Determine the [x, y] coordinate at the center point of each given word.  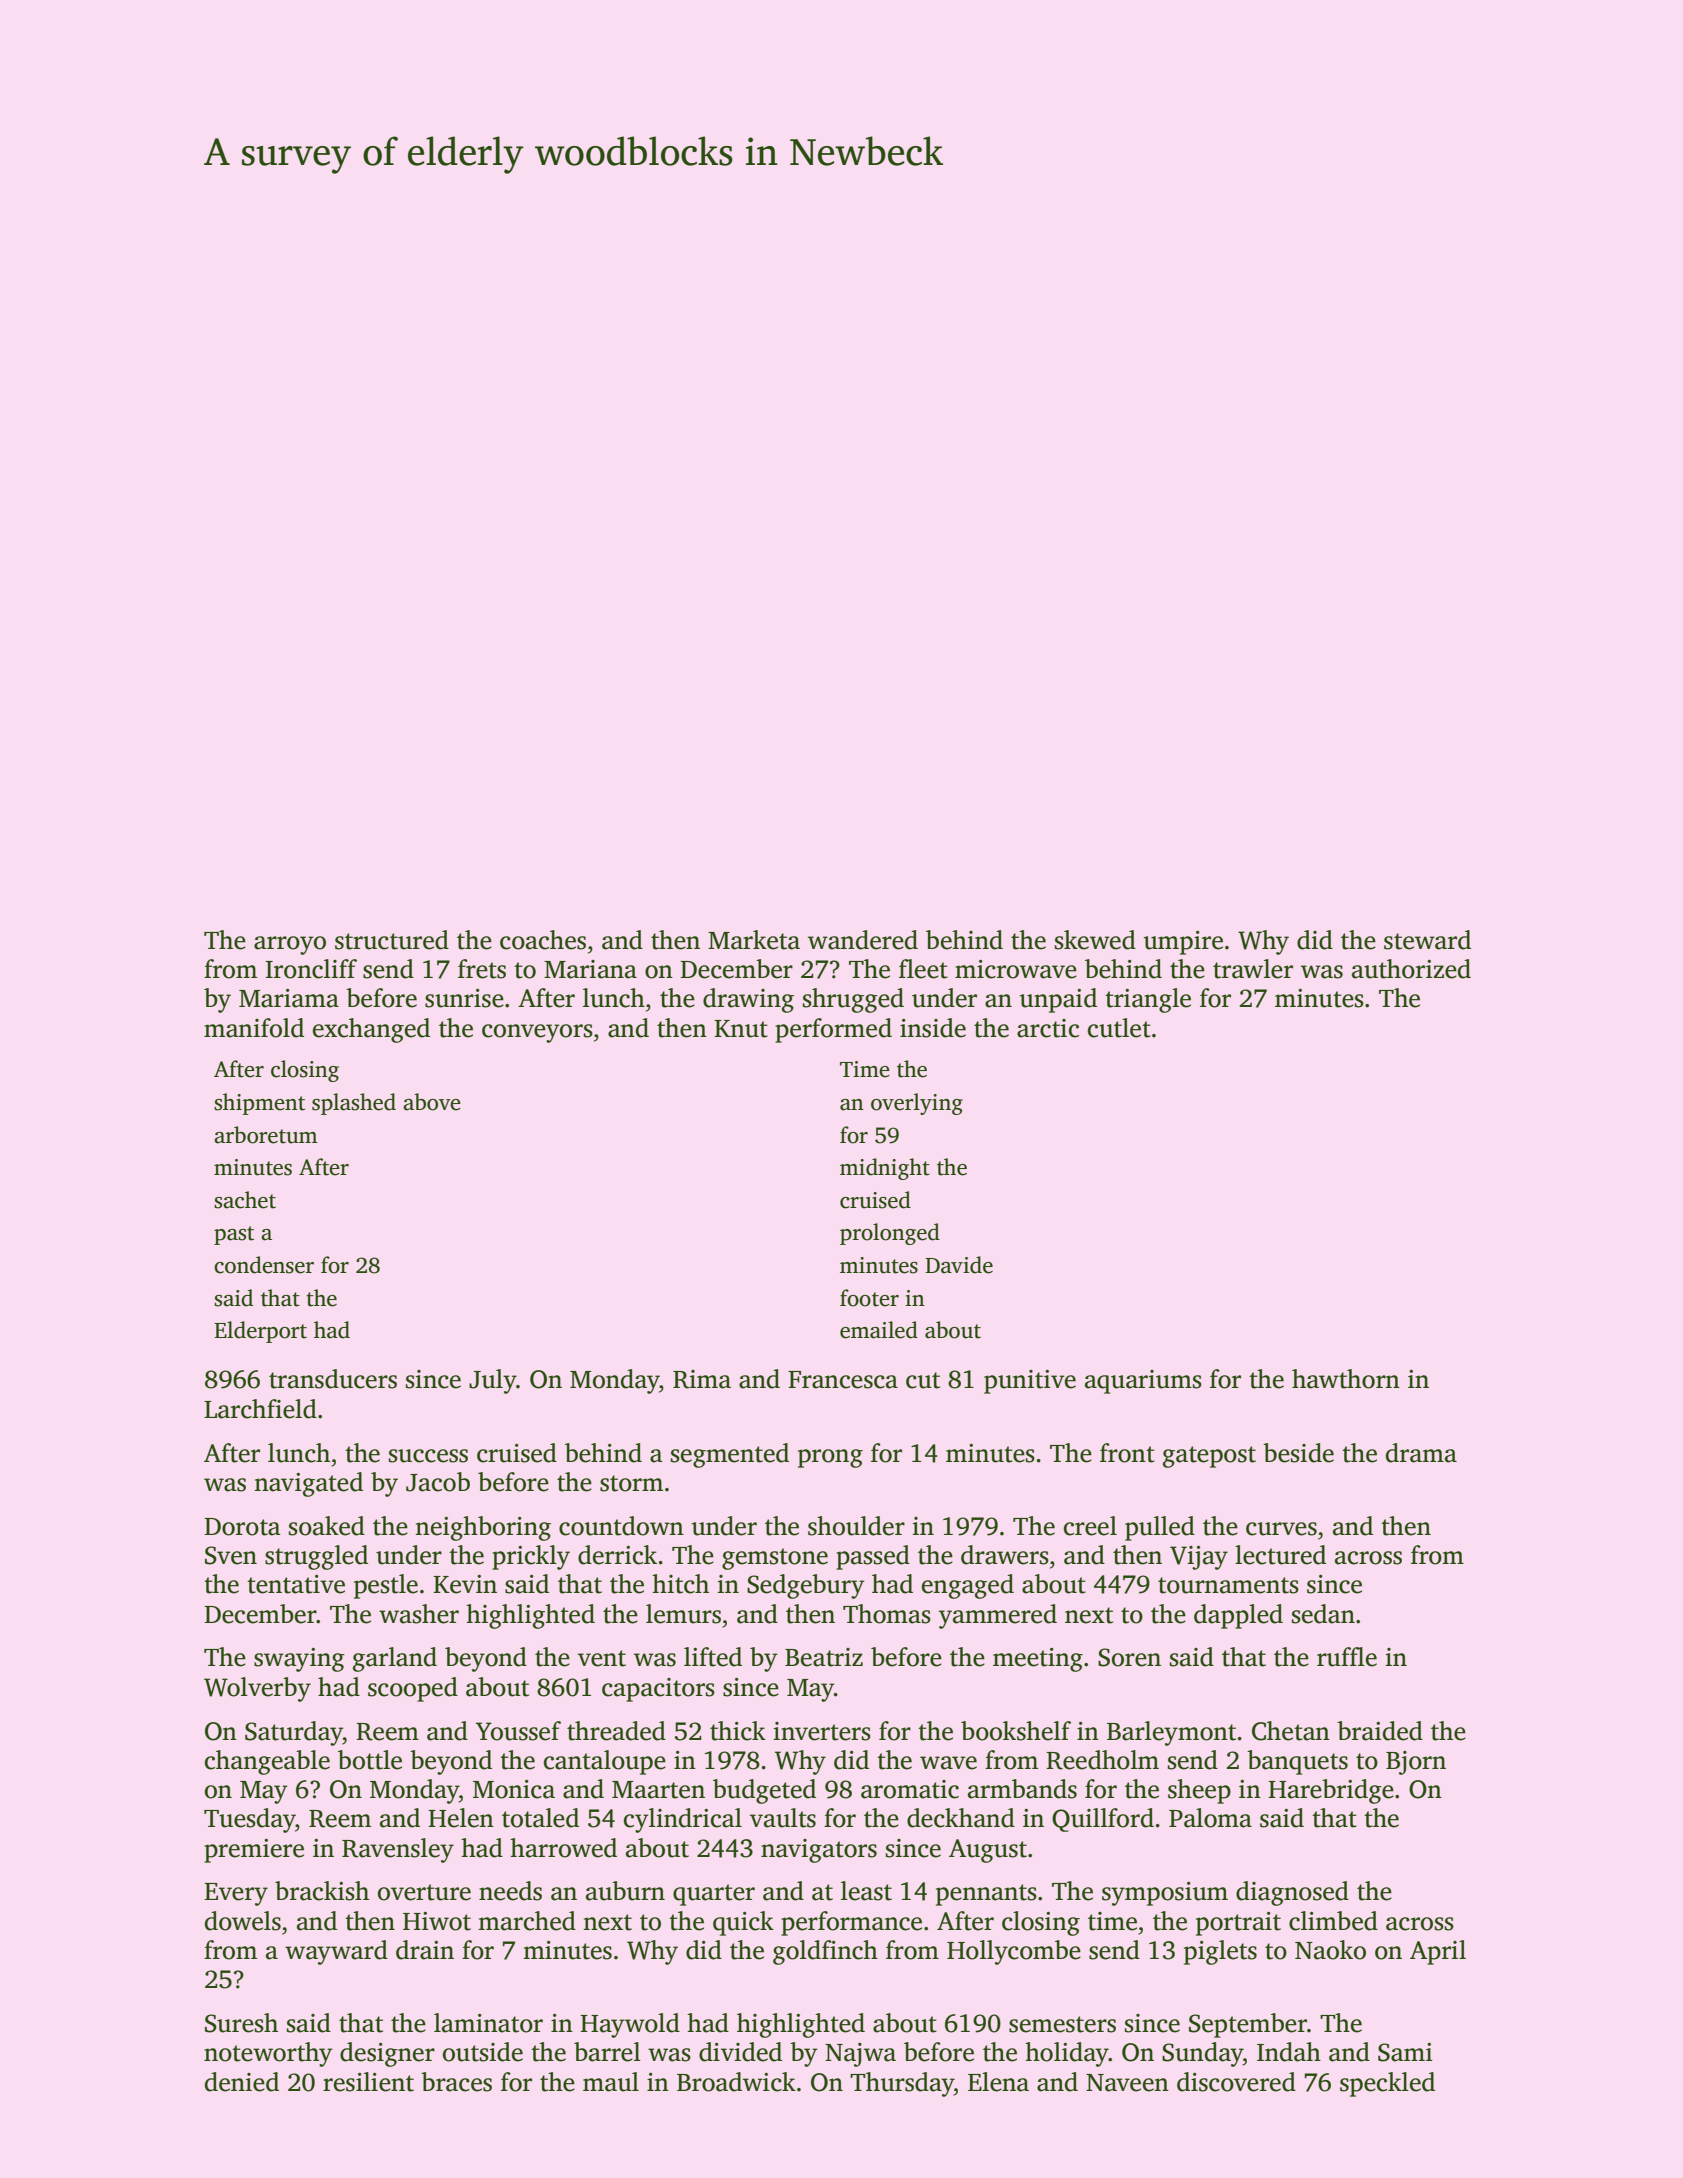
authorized [1411, 969]
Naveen [1127, 2083]
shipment [259, 1104]
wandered [863, 940]
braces [456, 2082]
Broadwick [736, 2082]
